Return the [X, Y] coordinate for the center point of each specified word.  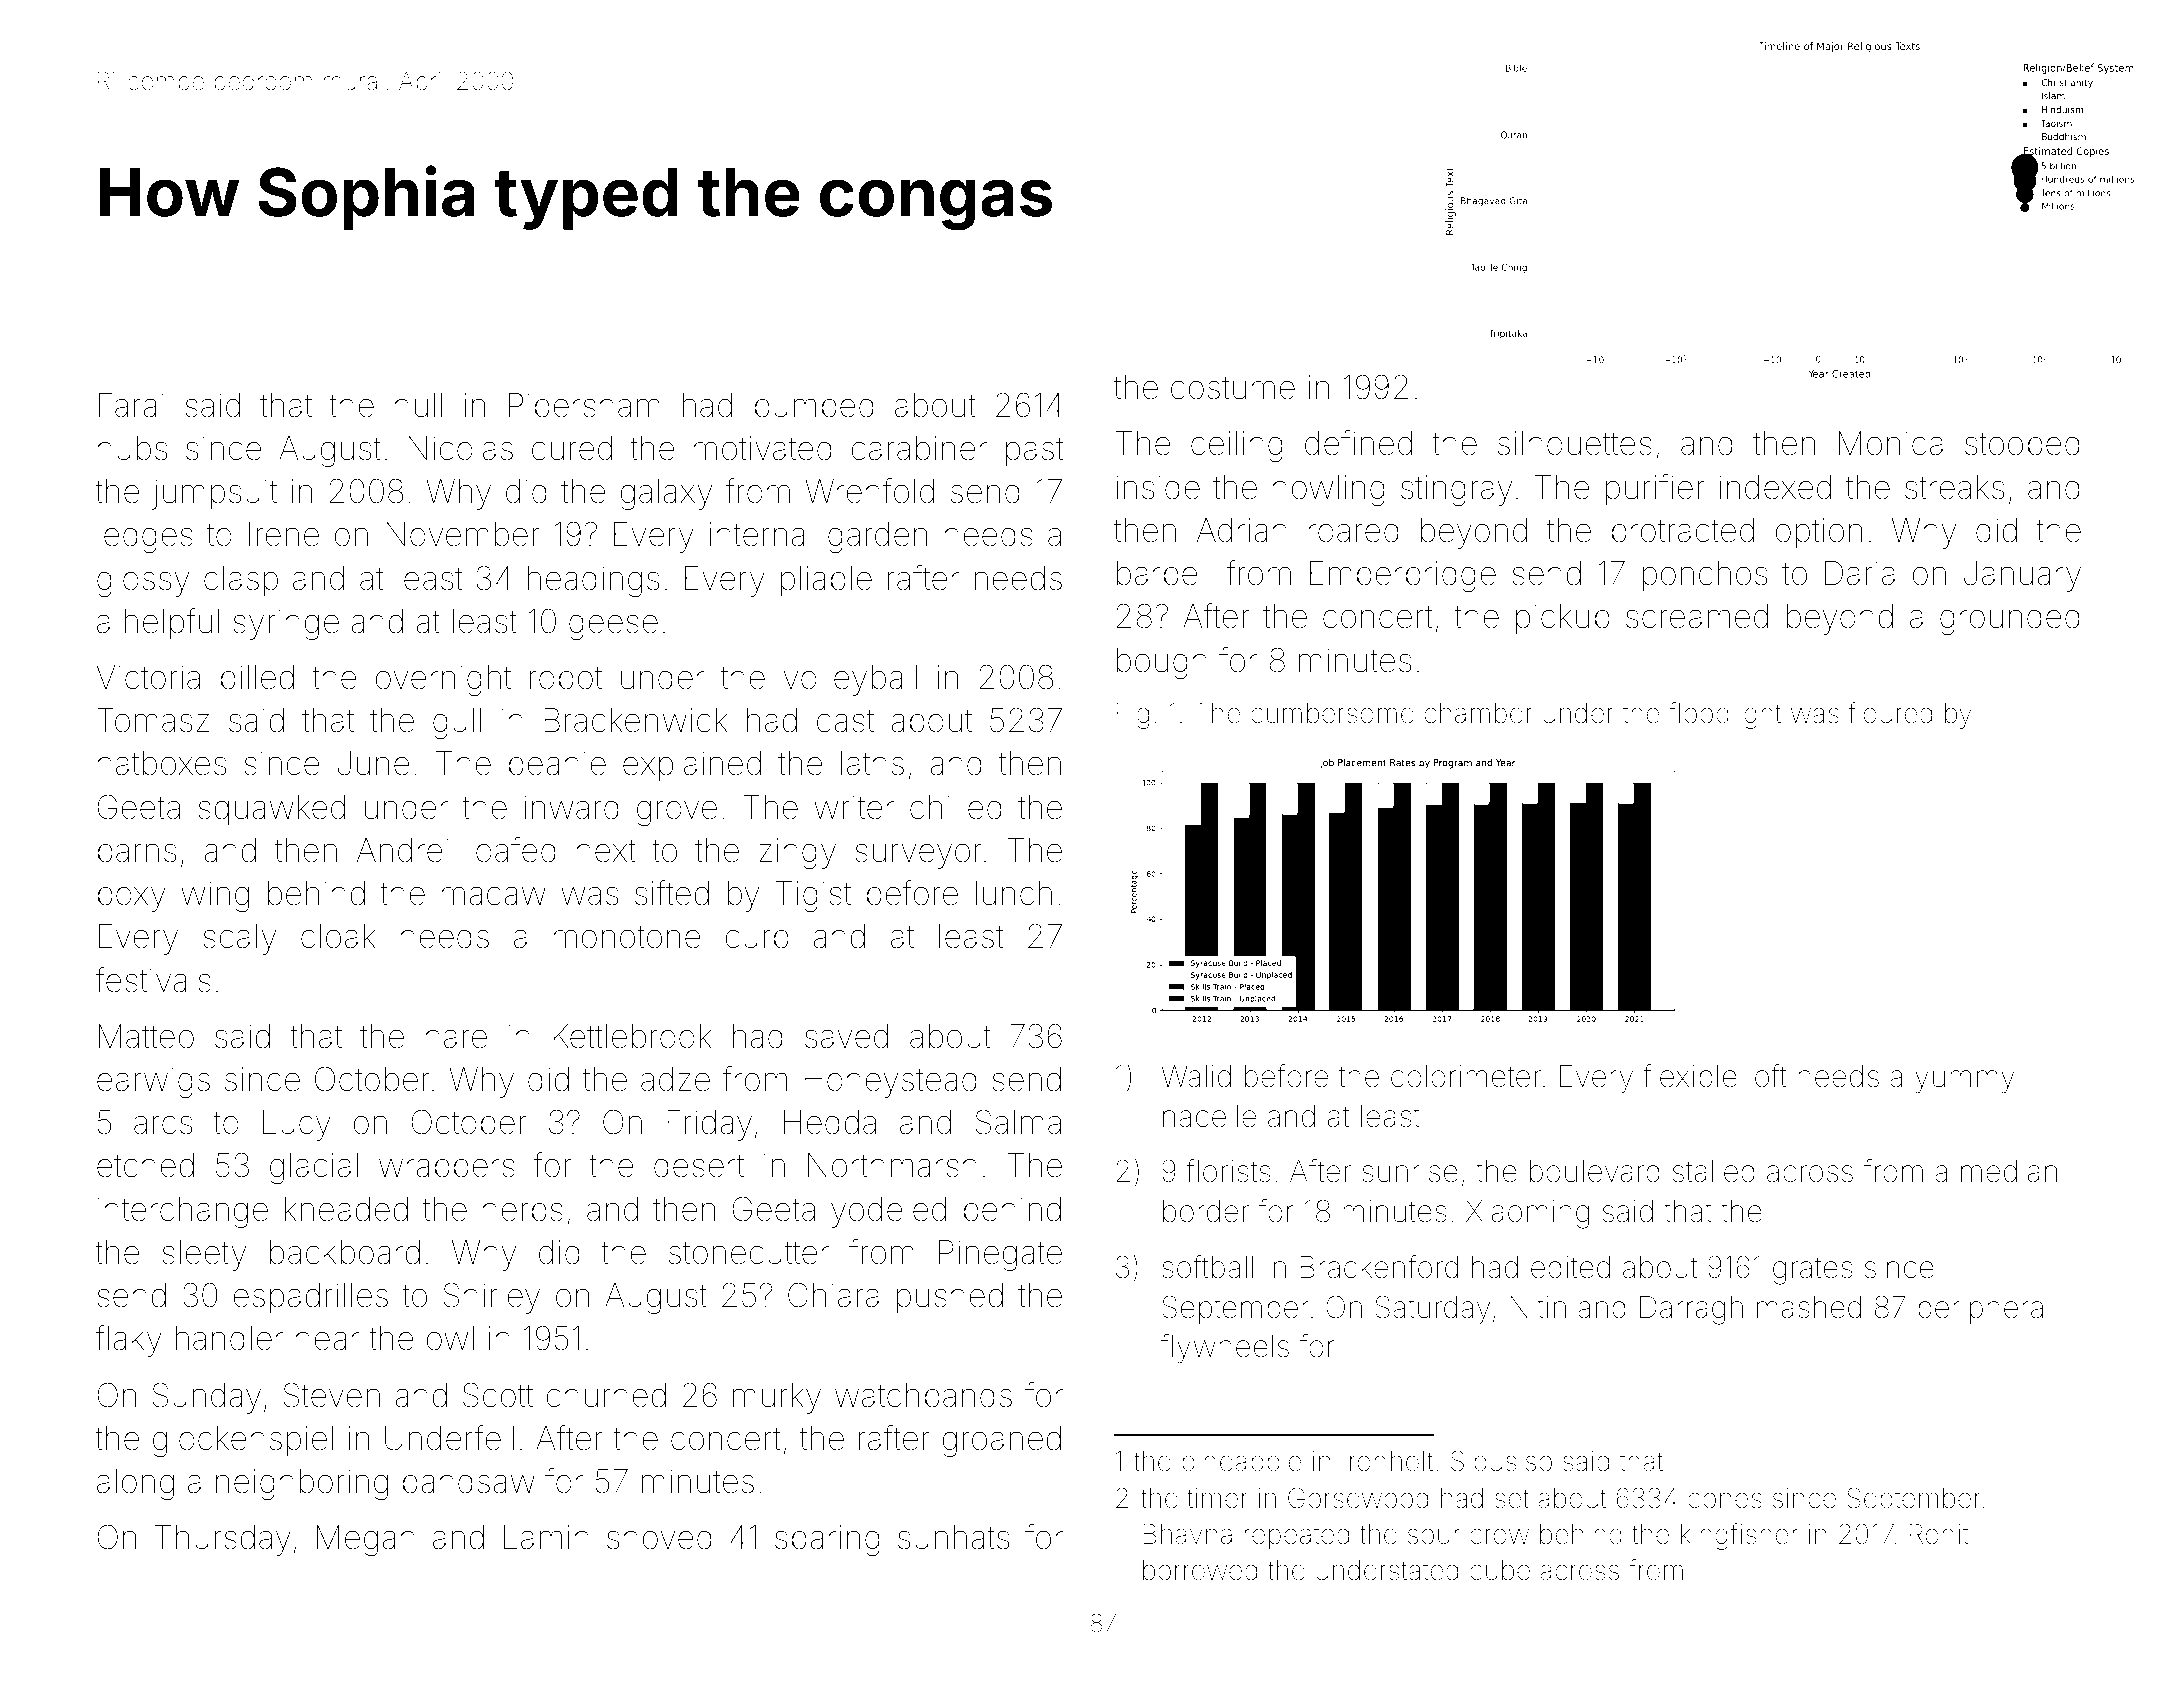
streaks [1954, 487]
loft [1767, 1076]
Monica [1891, 443]
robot [566, 677]
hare [456, 1036]
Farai [131, 405]
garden [877, 537]
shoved [659, 1537]
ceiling [1237, 446]
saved [846, 1036]
